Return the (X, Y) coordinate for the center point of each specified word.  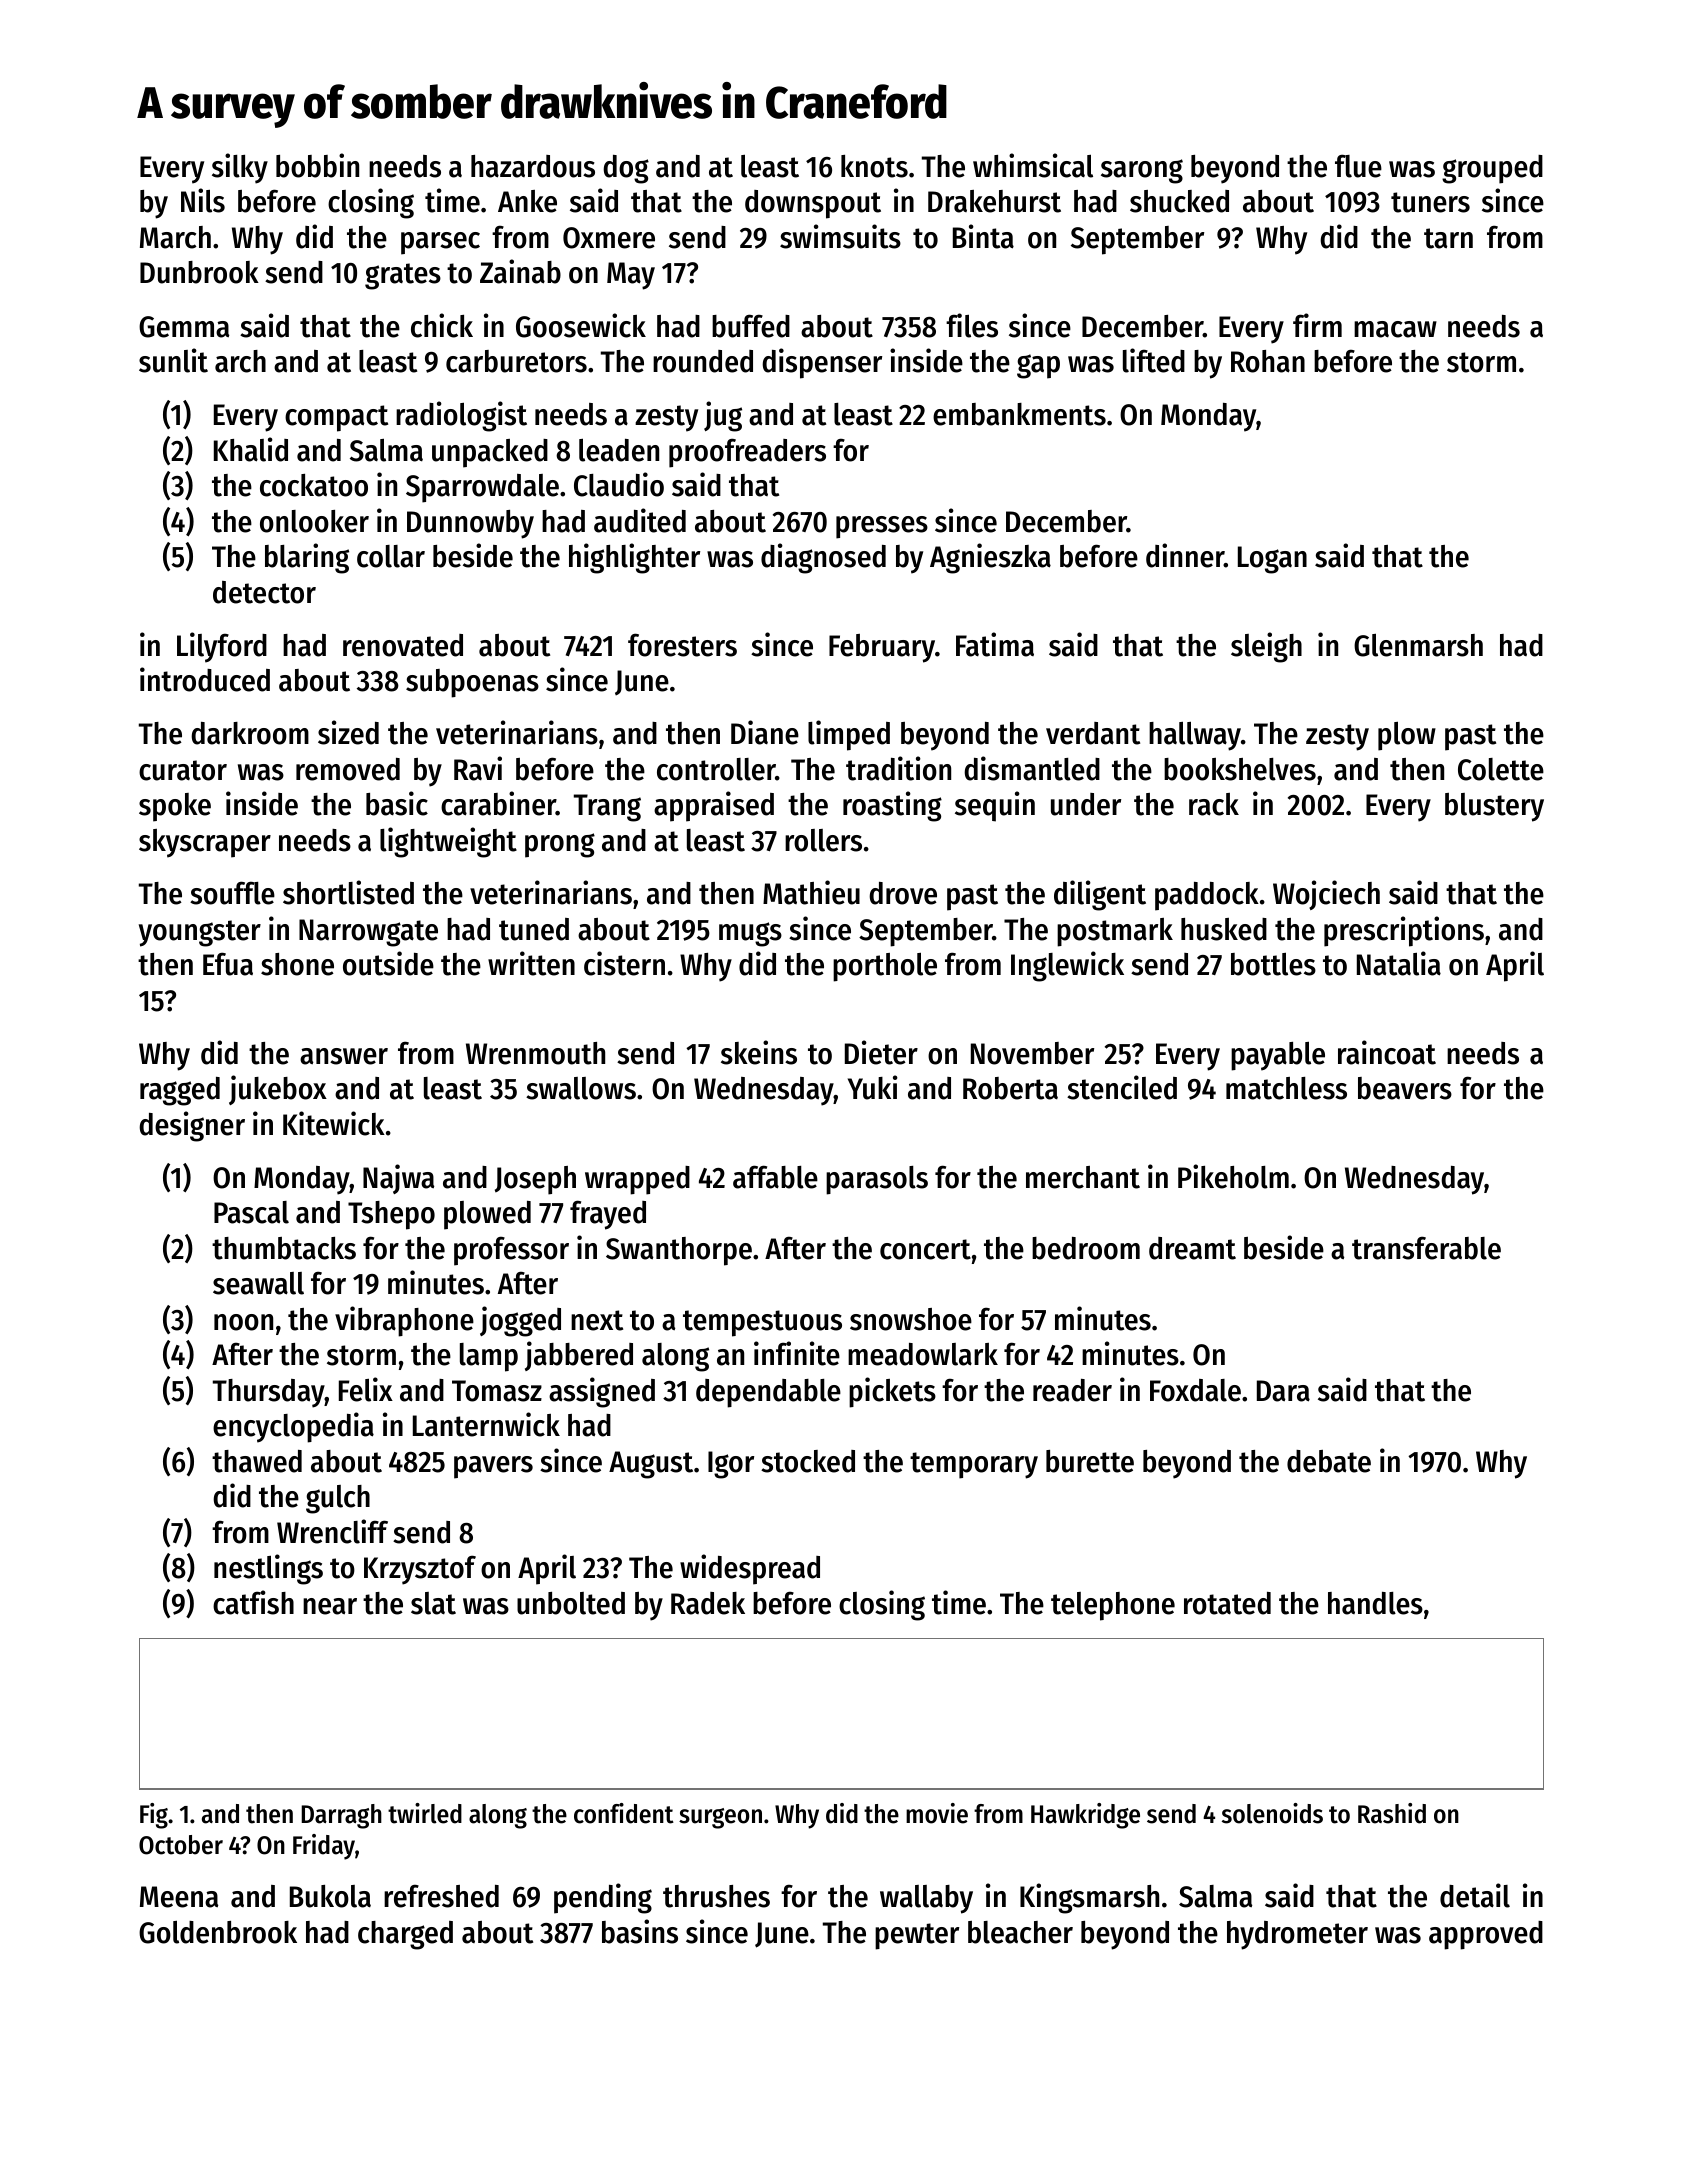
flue (1358, 166)
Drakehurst (994, 201)
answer (344, 1056)
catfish (253, 1602)
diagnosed (823, 558)
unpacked (490, 453)
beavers (1405, 1088)
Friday (324, 1847)
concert (925, 1249)
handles (1375, 1603)
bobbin (317, 165)
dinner (1185, 555)
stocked (808, 1461)
